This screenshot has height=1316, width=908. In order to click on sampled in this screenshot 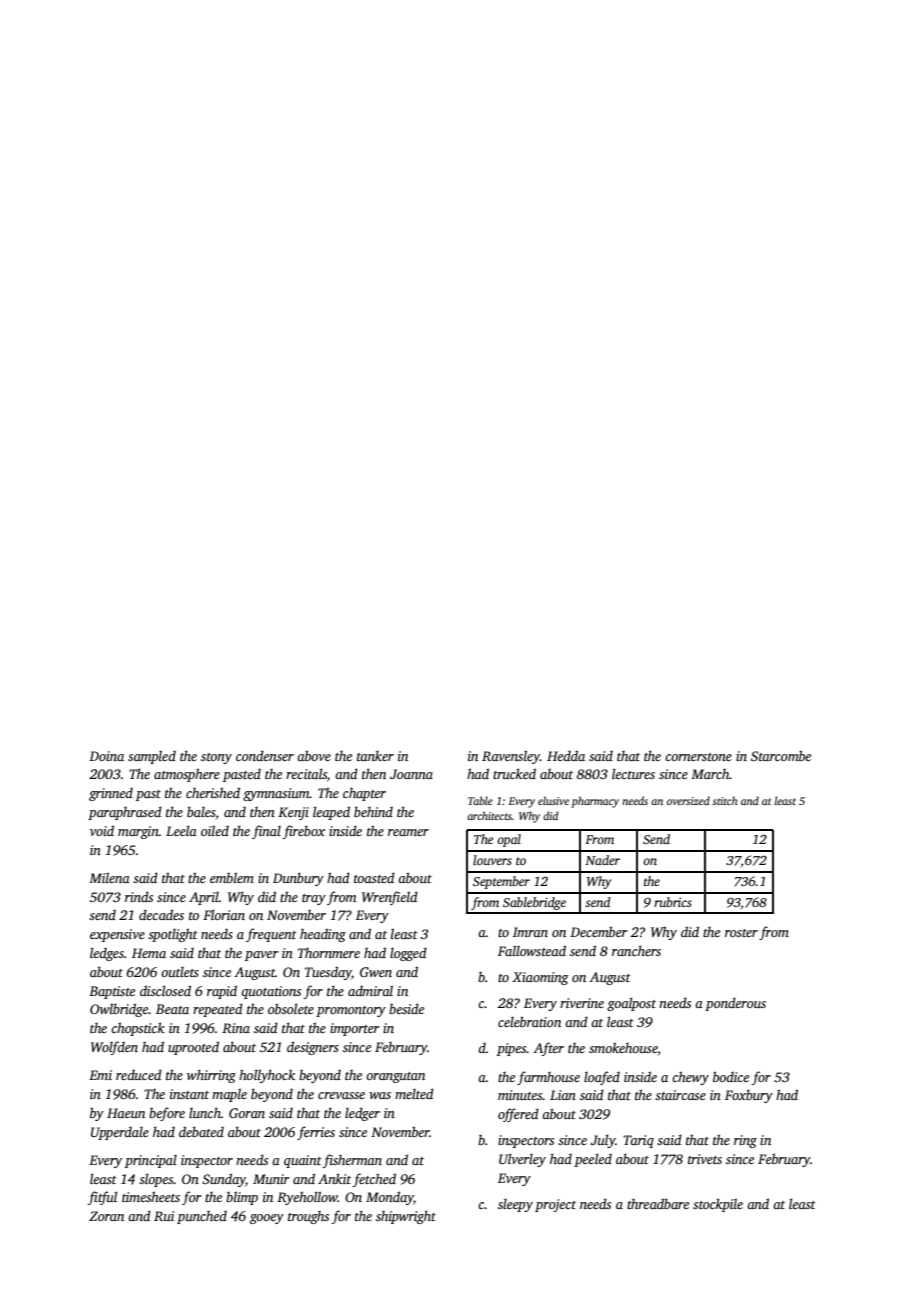, I will do `click(152, 757)`.
